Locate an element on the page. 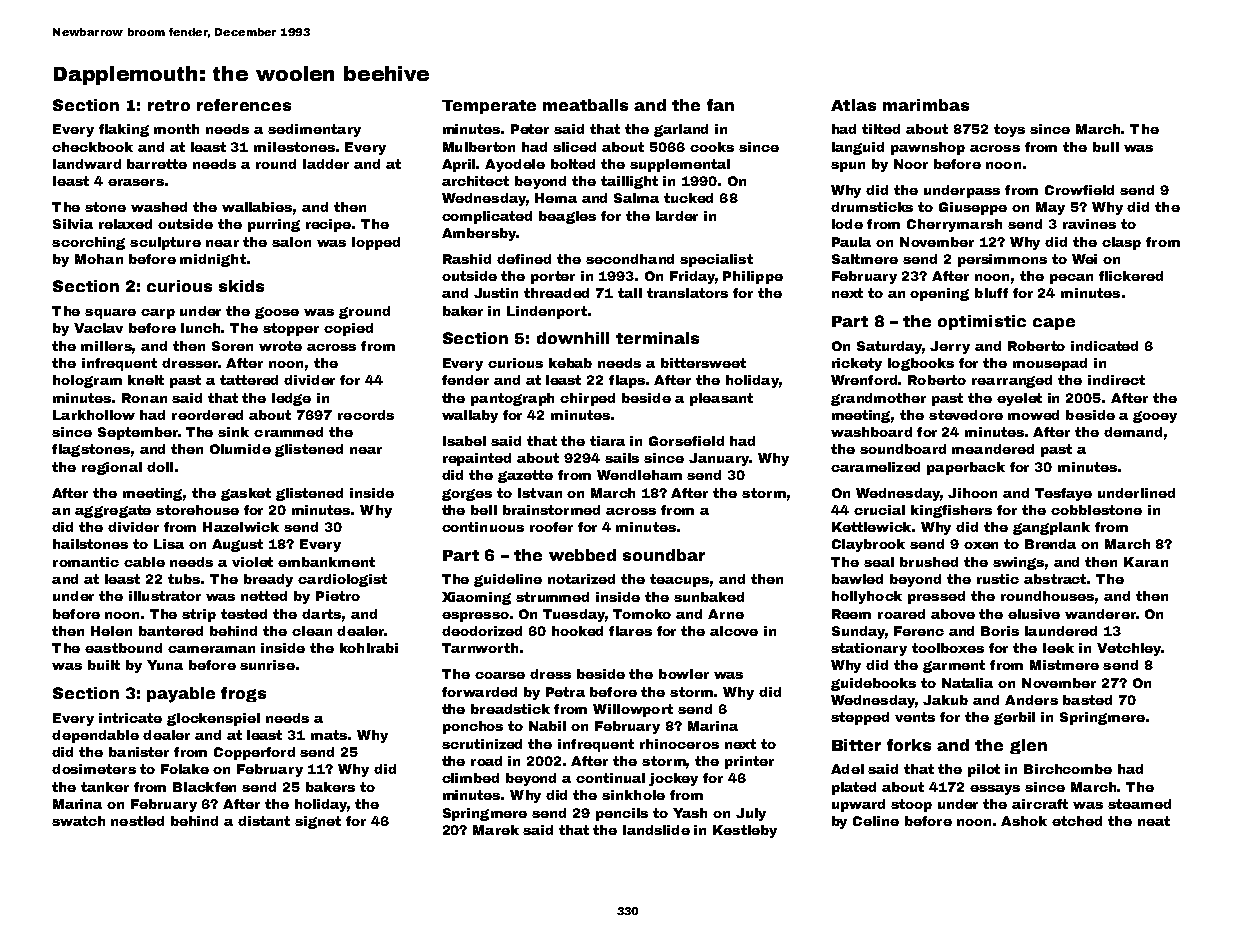 This image has width=1233, height=952. garland is located at coordinates (681, 130).
